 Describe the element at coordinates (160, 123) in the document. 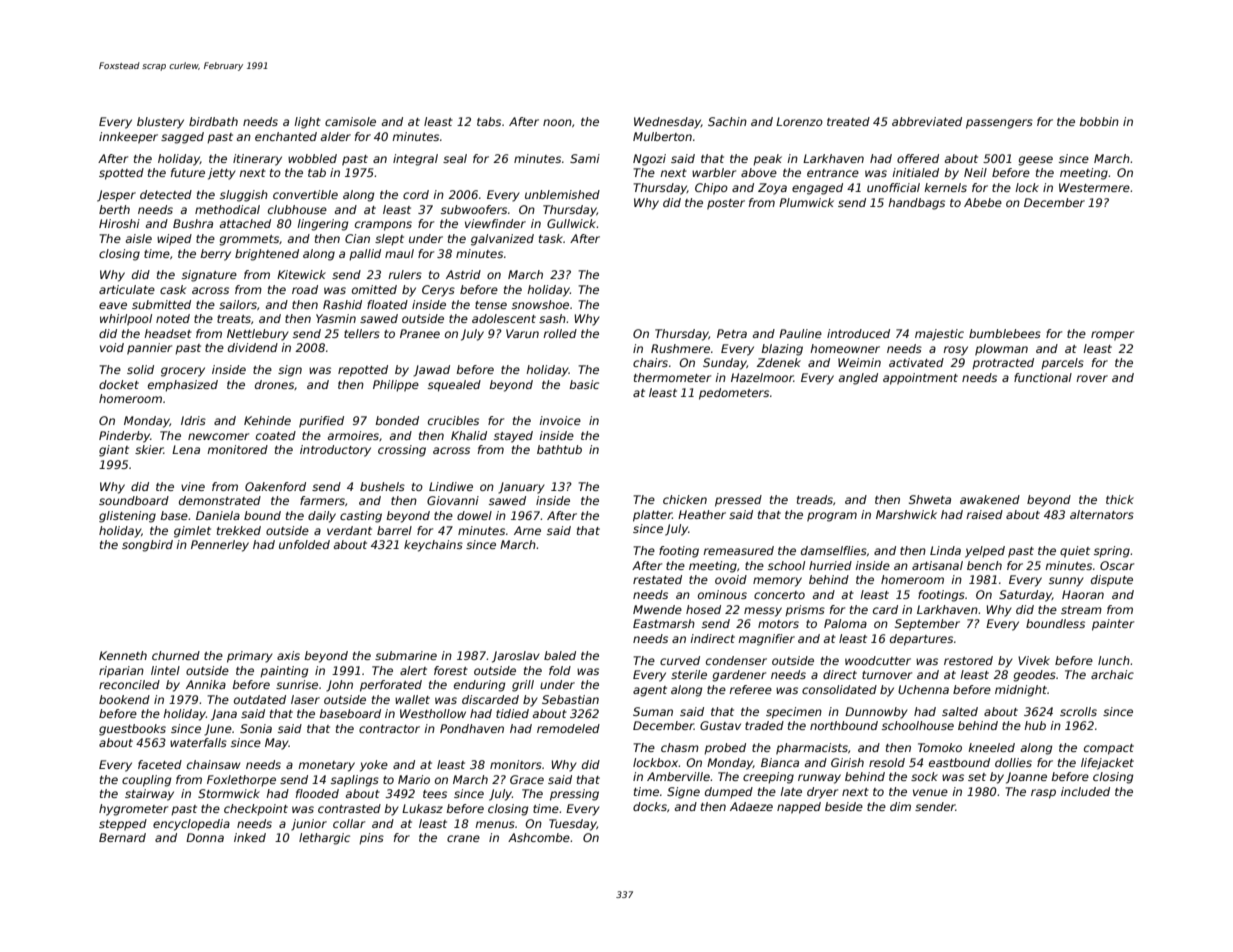

I see `blustery` at that location.
